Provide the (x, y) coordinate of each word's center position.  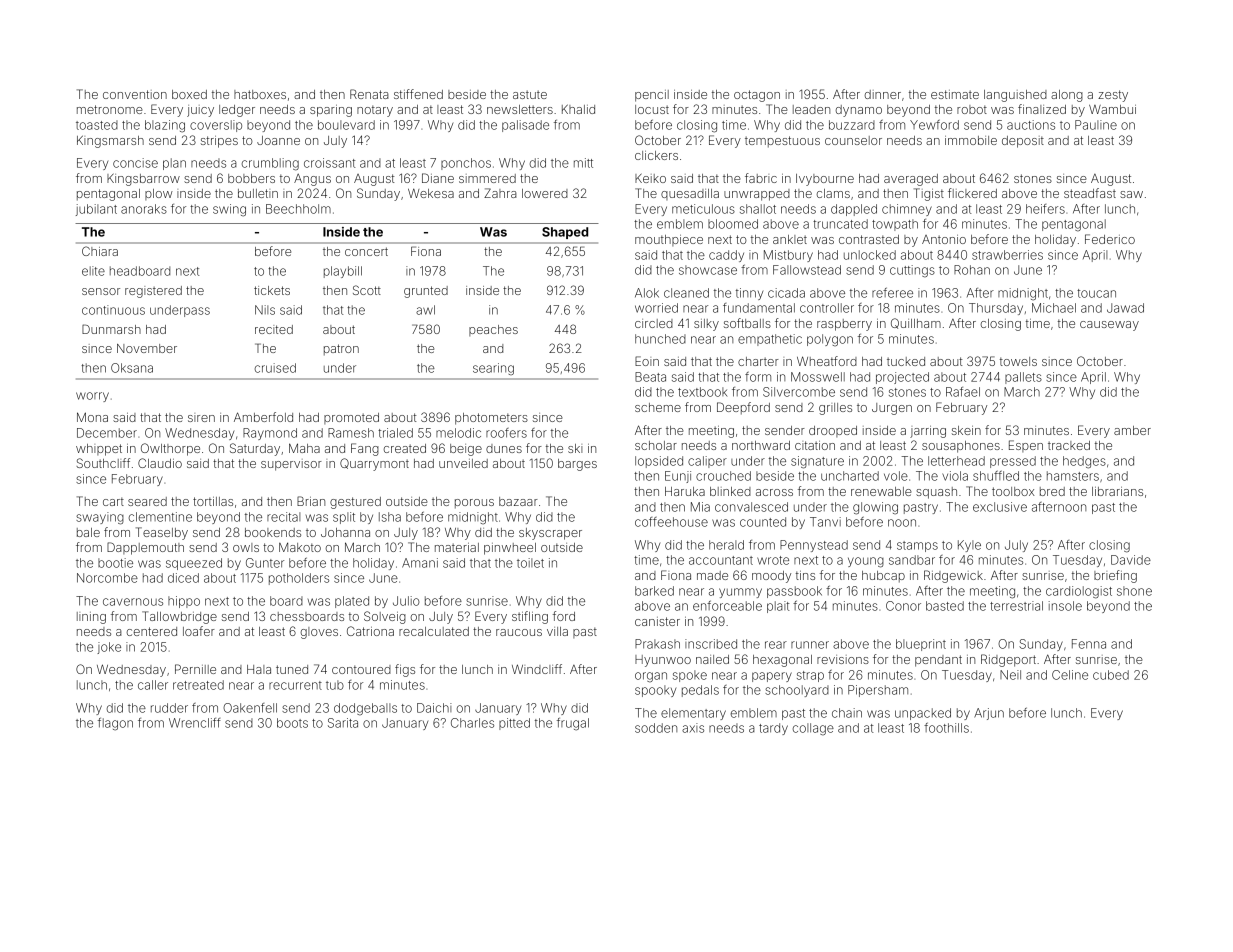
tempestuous (782, 142)
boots (292, 723)
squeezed (194, 564)
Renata (369, 94)
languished (1015, 96)
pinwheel (510, 549)
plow (159, 194)
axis (693, 728)
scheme (658, 407)
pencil (652, 96)
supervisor (291, 465)
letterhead (956, 461)
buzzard (852, 125)
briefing (1115, 576)
